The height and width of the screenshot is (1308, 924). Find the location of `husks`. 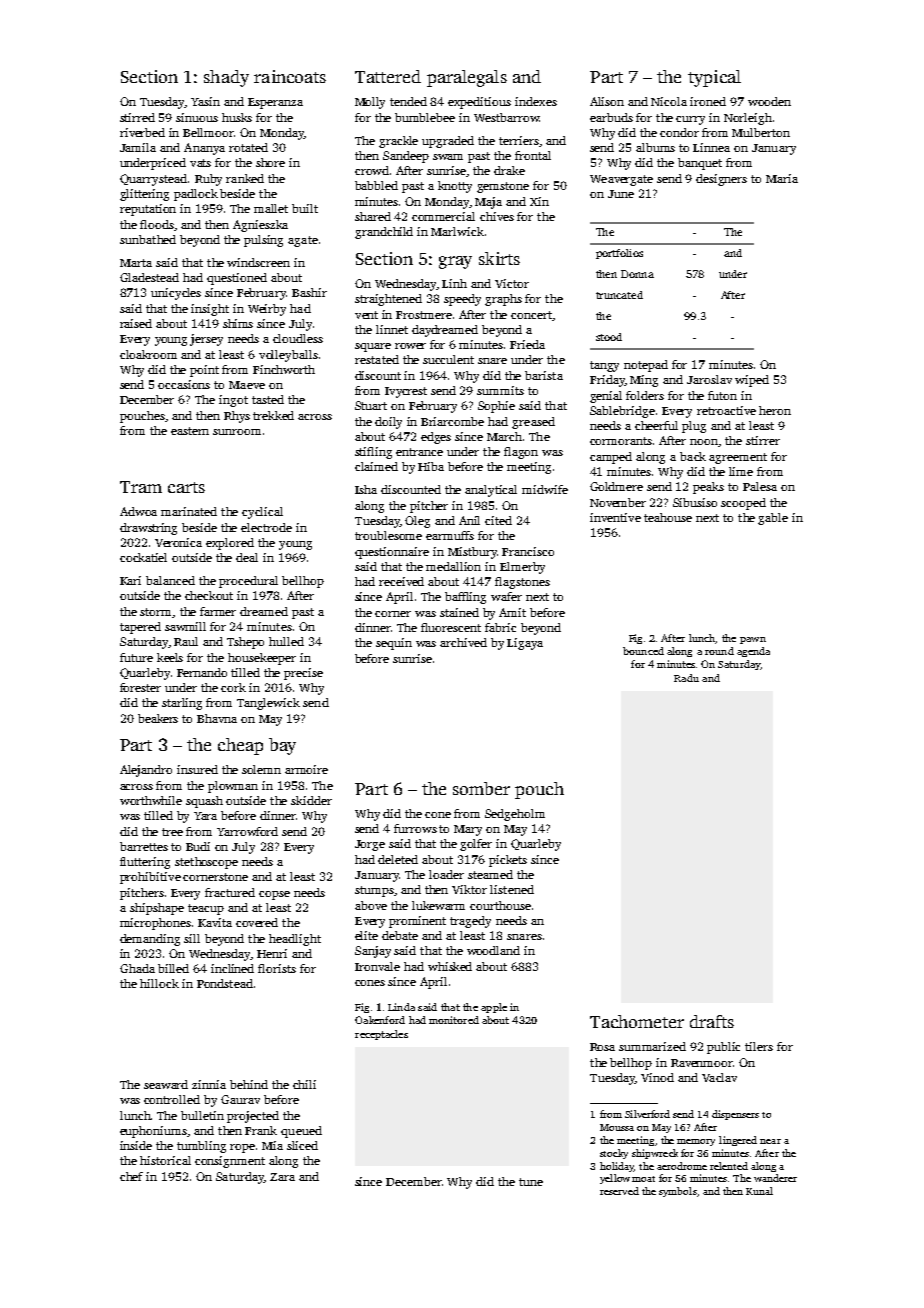

husks is located at coordinates (237, 117).
